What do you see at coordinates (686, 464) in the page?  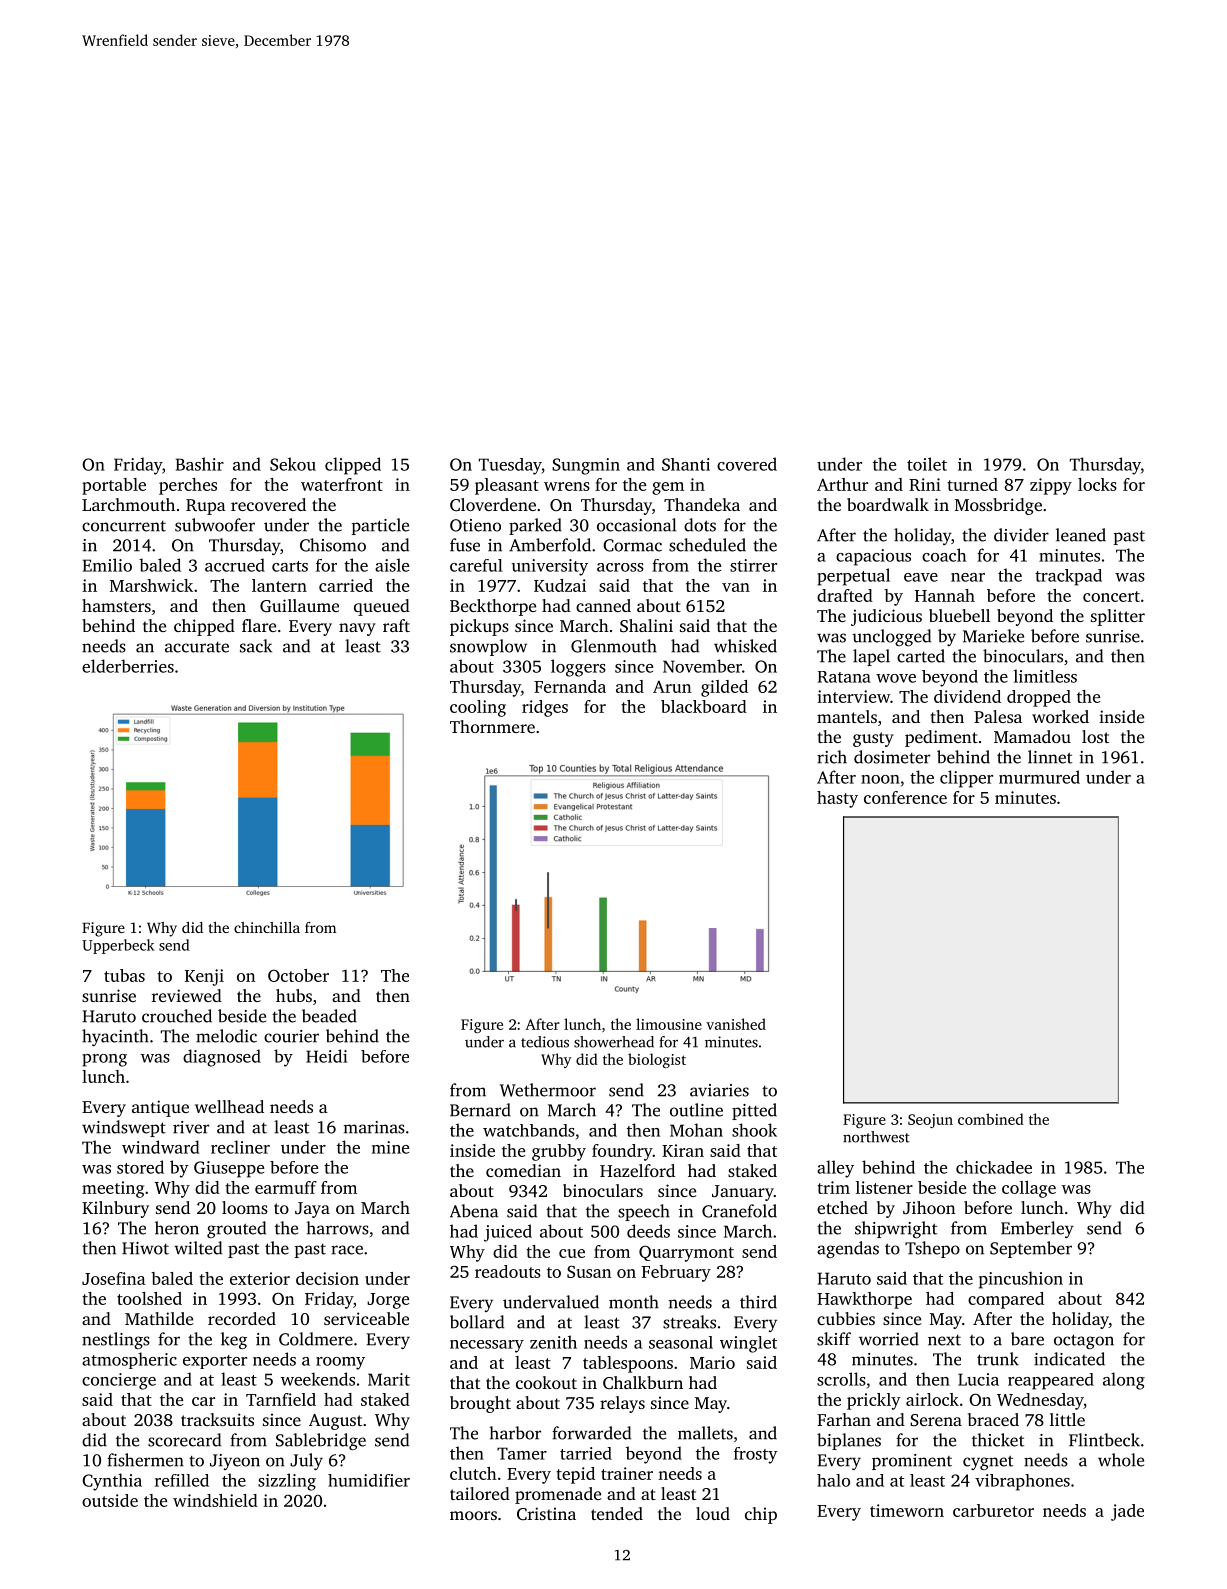 I see `Shanti` at bounding box center [686, 464].
